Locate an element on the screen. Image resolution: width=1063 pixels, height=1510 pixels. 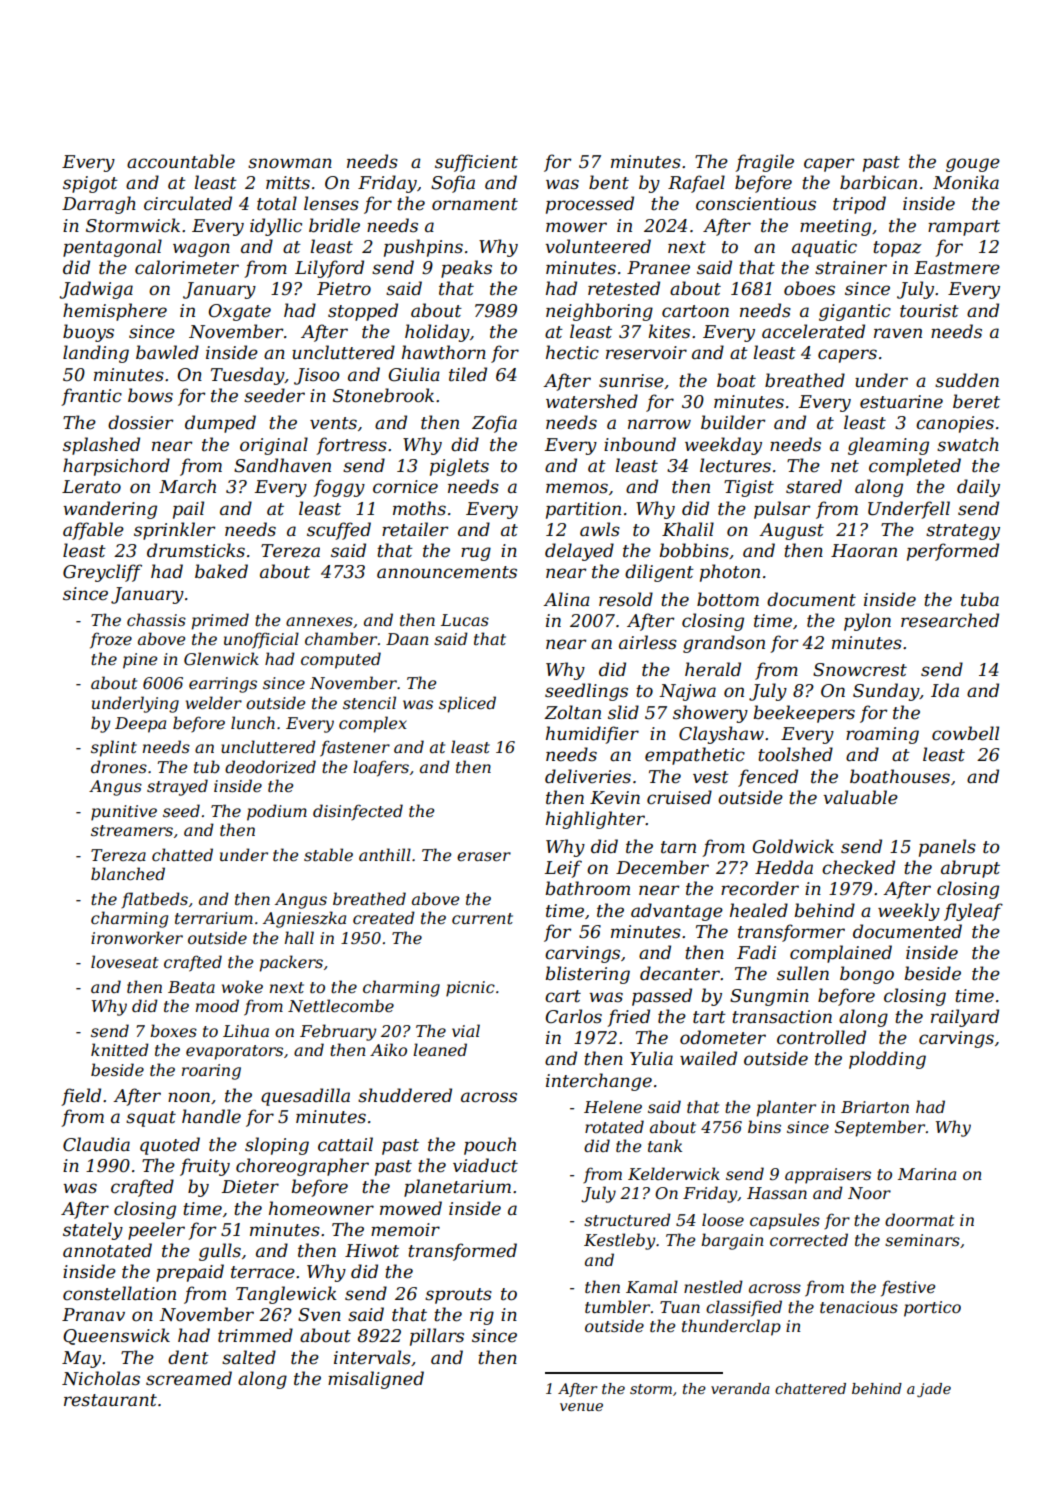
eraser is located at coordinates (484, 856).
